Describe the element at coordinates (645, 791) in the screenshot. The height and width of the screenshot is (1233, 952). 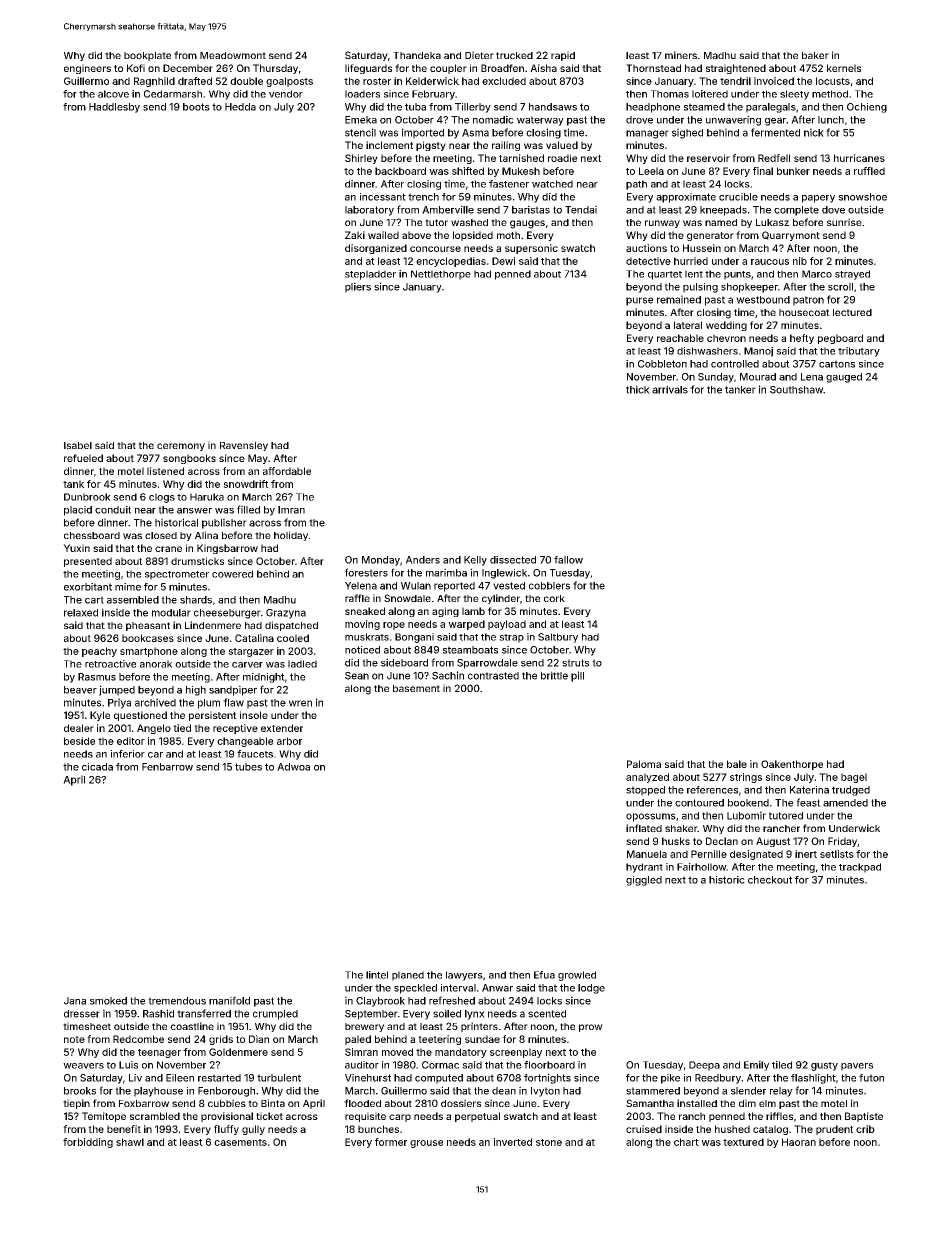
I see `stopped` at that location.
